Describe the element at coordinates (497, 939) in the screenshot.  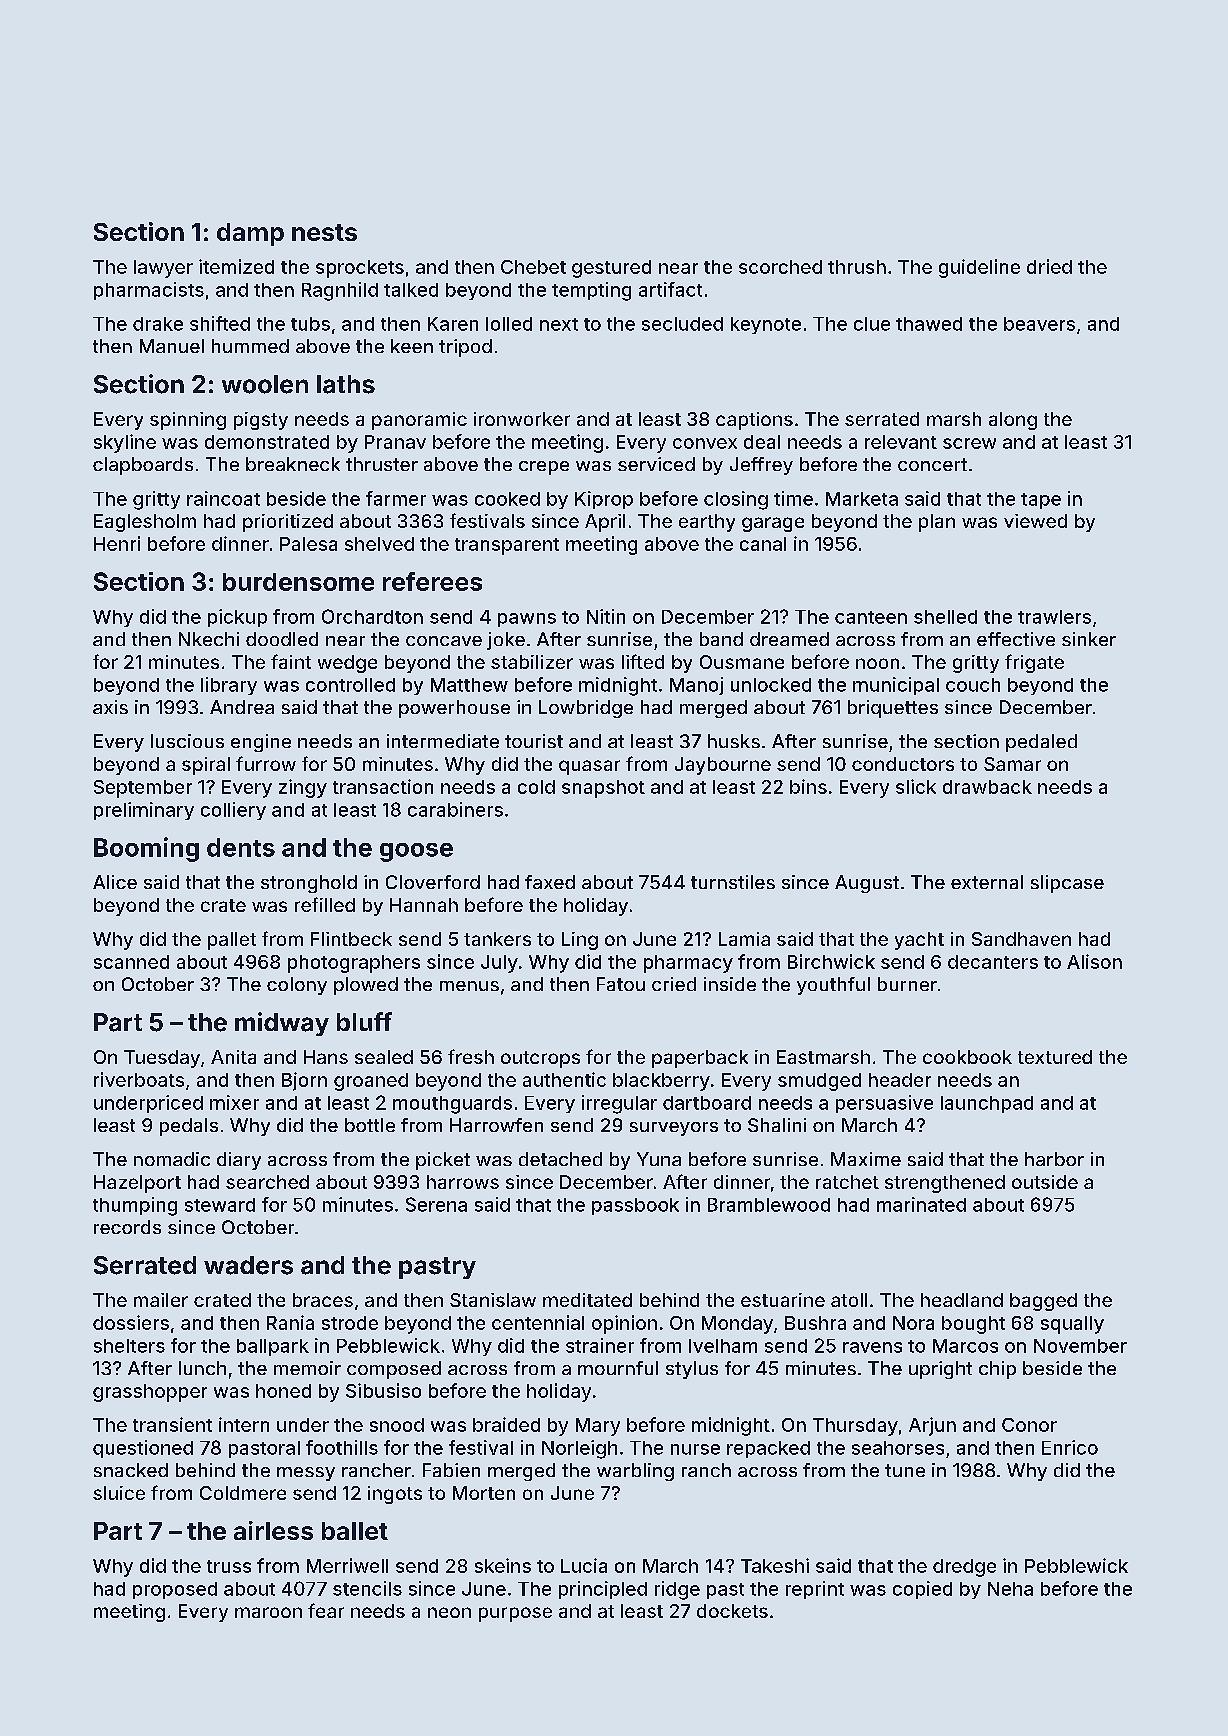
I see `tankers` at that location.
